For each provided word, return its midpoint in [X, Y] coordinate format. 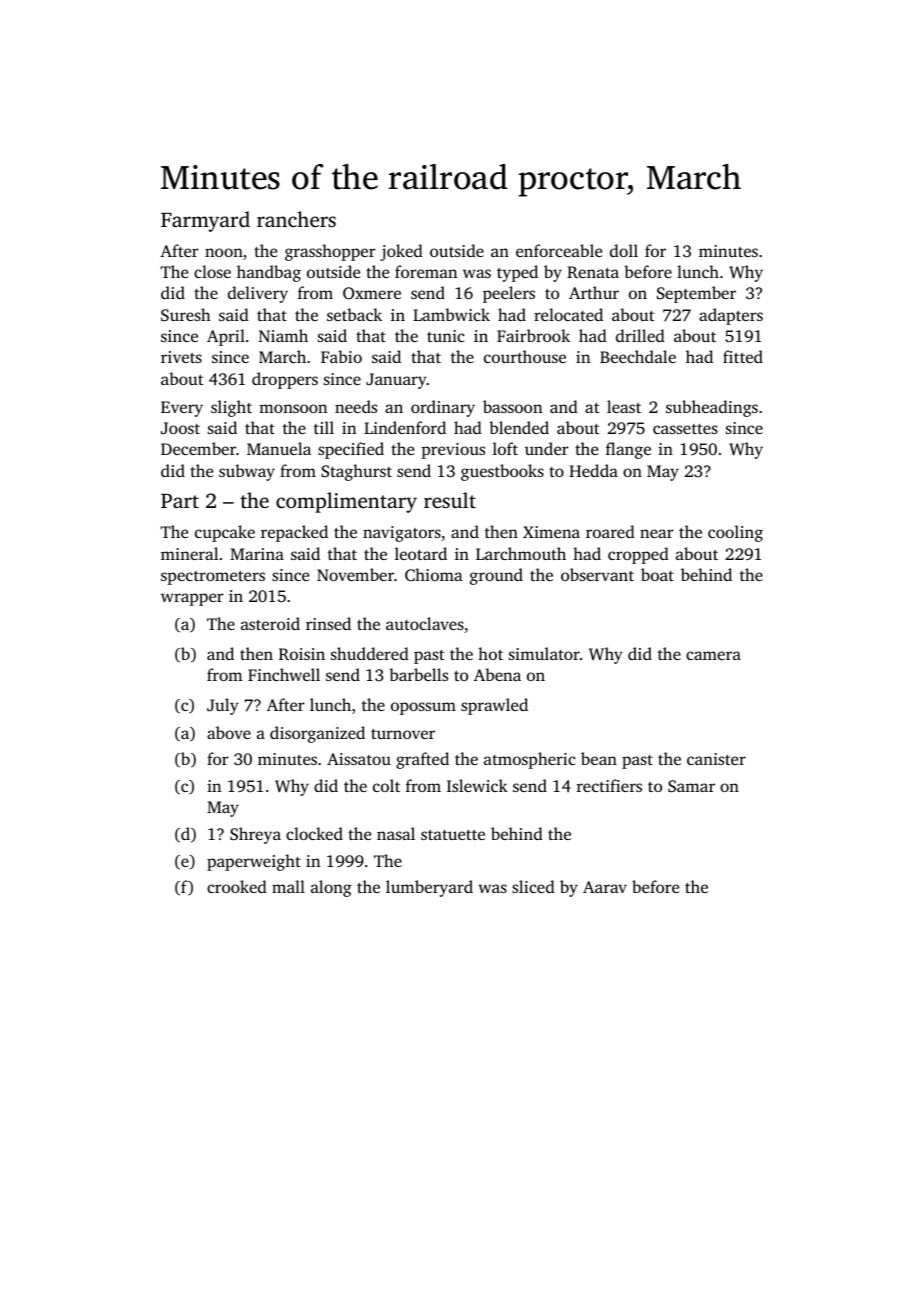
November [355, 574]
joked [401, 252]
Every [182, 409]
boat [657, 574]
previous [453, 451]
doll [624, 250]
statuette [453, 835]
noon [224, 252]
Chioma [434, 574]
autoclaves [425, 623]
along [331, 888]
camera [713, 655]
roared [610, 531]
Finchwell [284, 674]
